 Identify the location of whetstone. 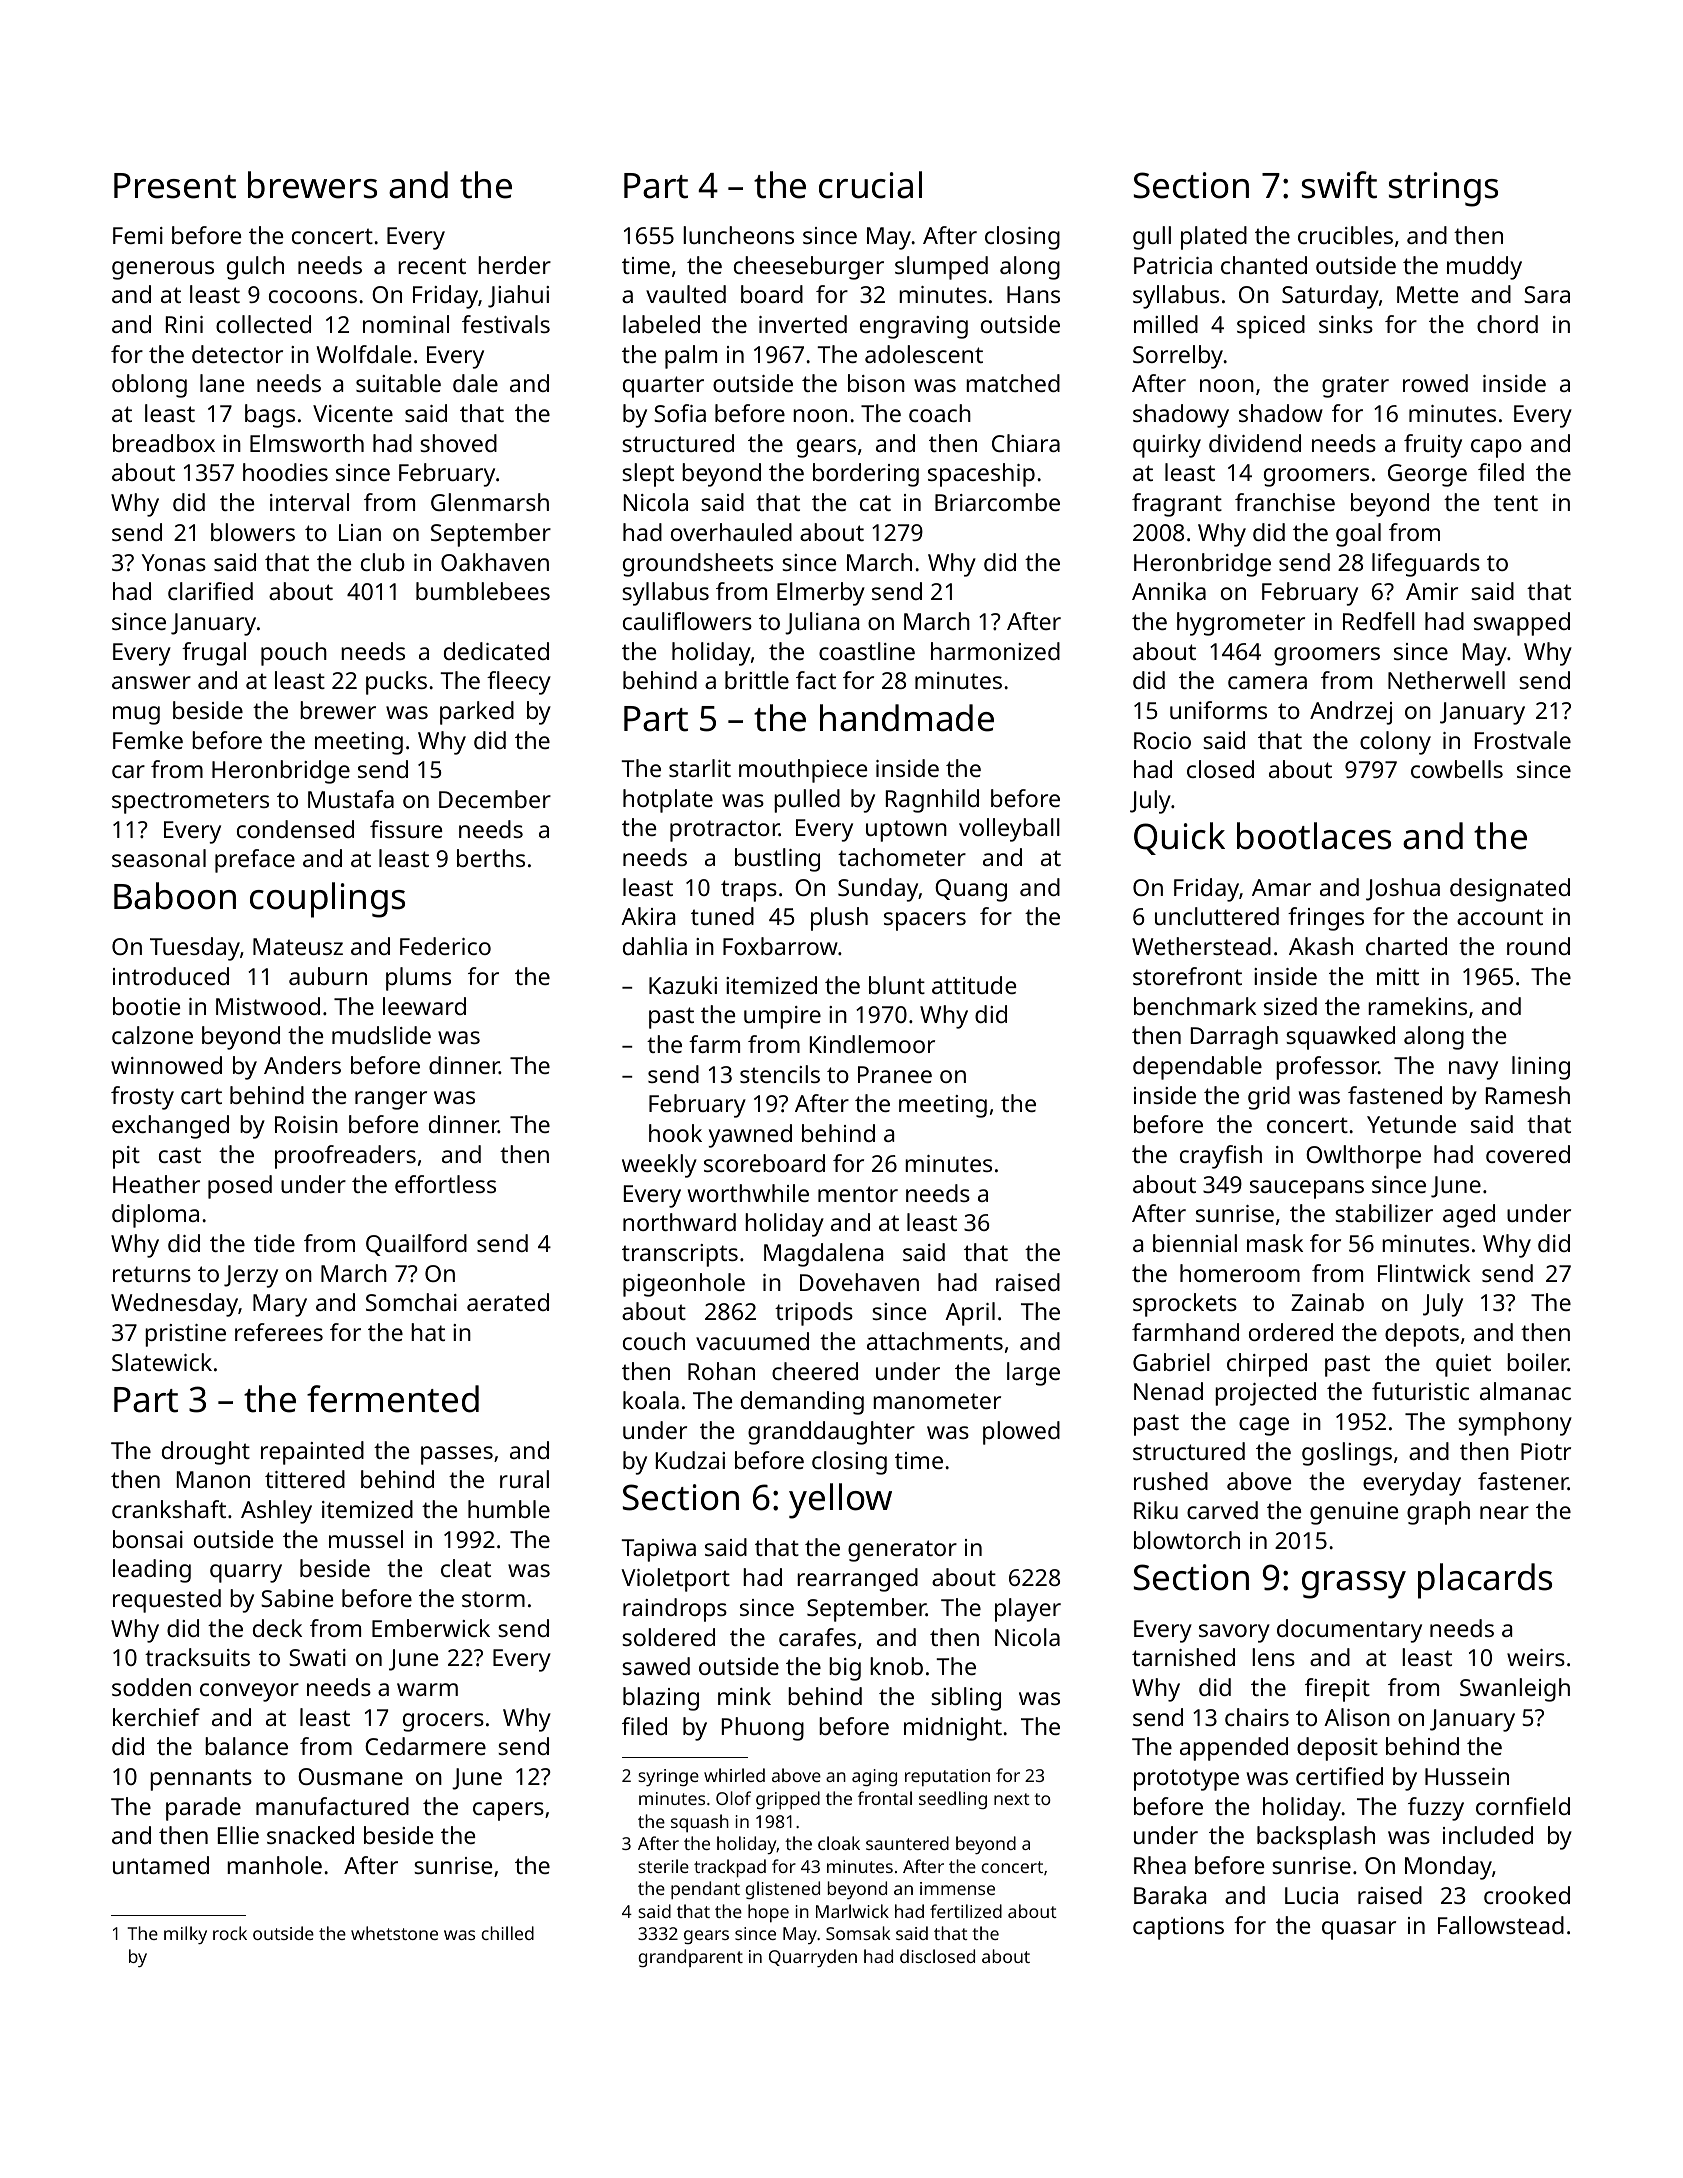
(394, 1933).
